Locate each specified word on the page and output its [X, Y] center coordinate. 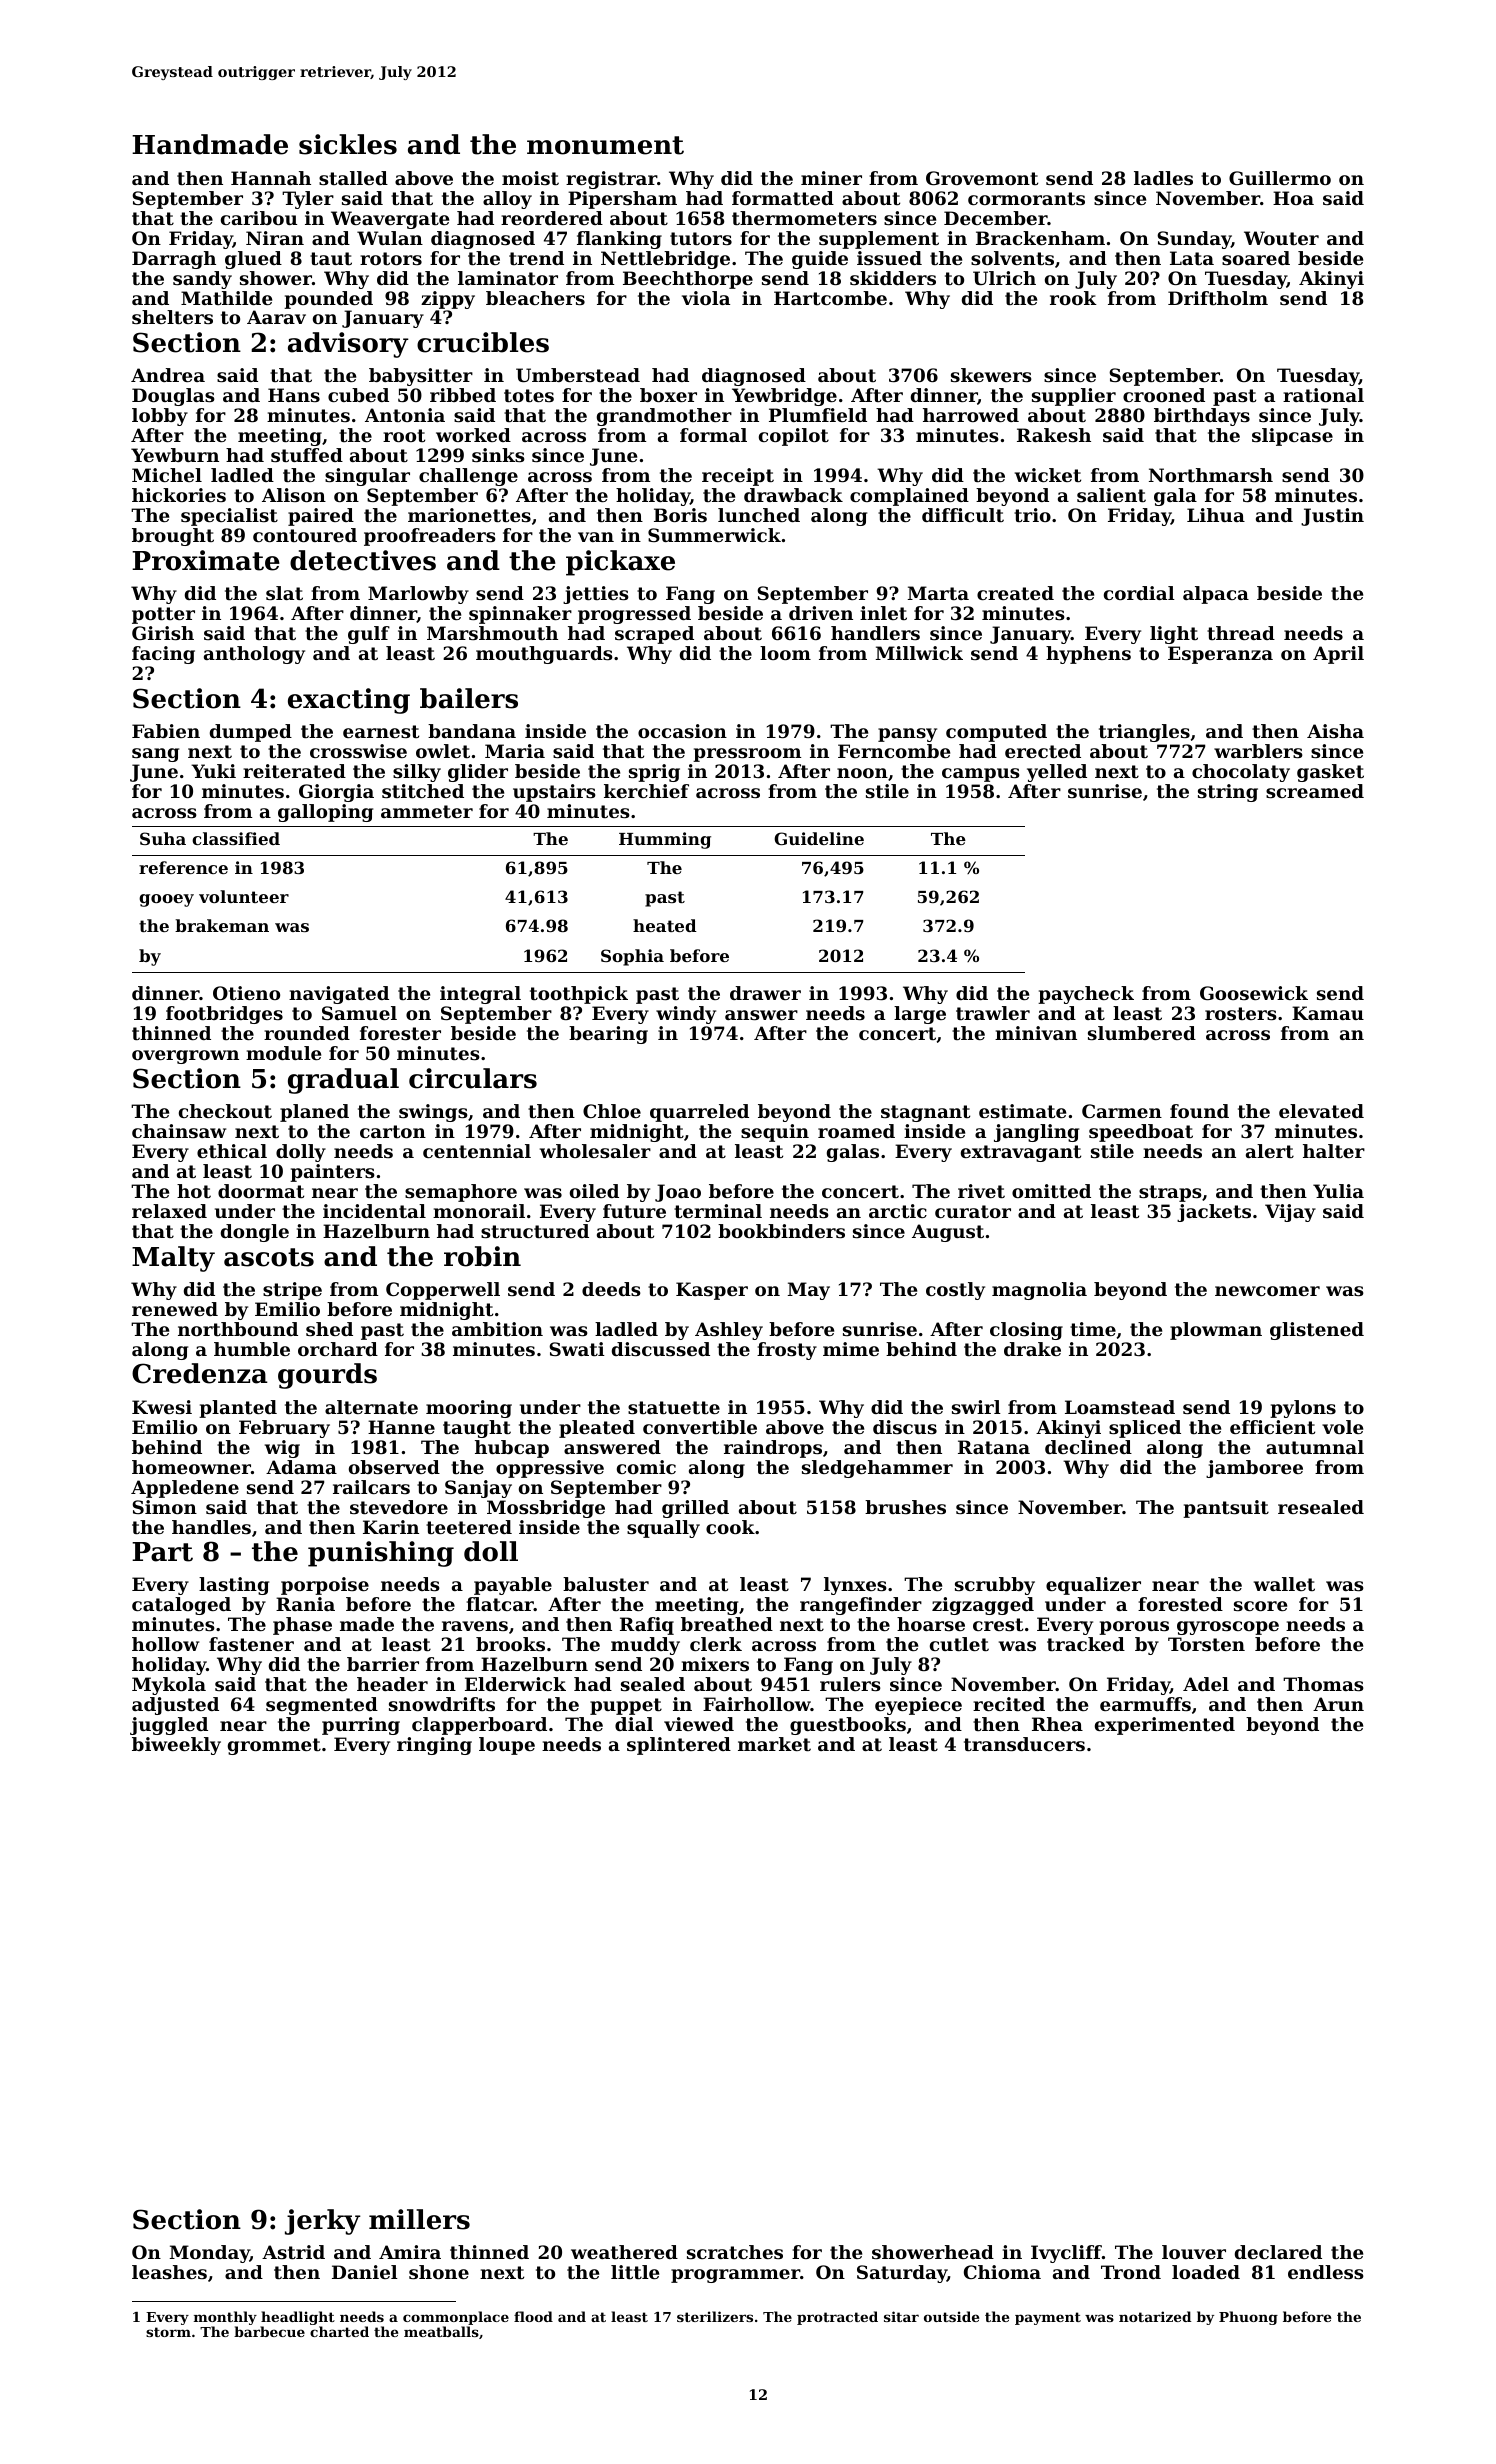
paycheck [1086, 995]
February [284, 1429]
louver [1194, 2252]
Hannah [271, 178]
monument [605, 145]
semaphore [461, 1193]
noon [862, 773]
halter [1334, 1151]
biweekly [176, 1746]
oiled [594, 1191]
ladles [1163, 178]
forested [1180, 1604]
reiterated [294, 771]
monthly [225, 2318]
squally [663, 1529]
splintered [679, 1746]
